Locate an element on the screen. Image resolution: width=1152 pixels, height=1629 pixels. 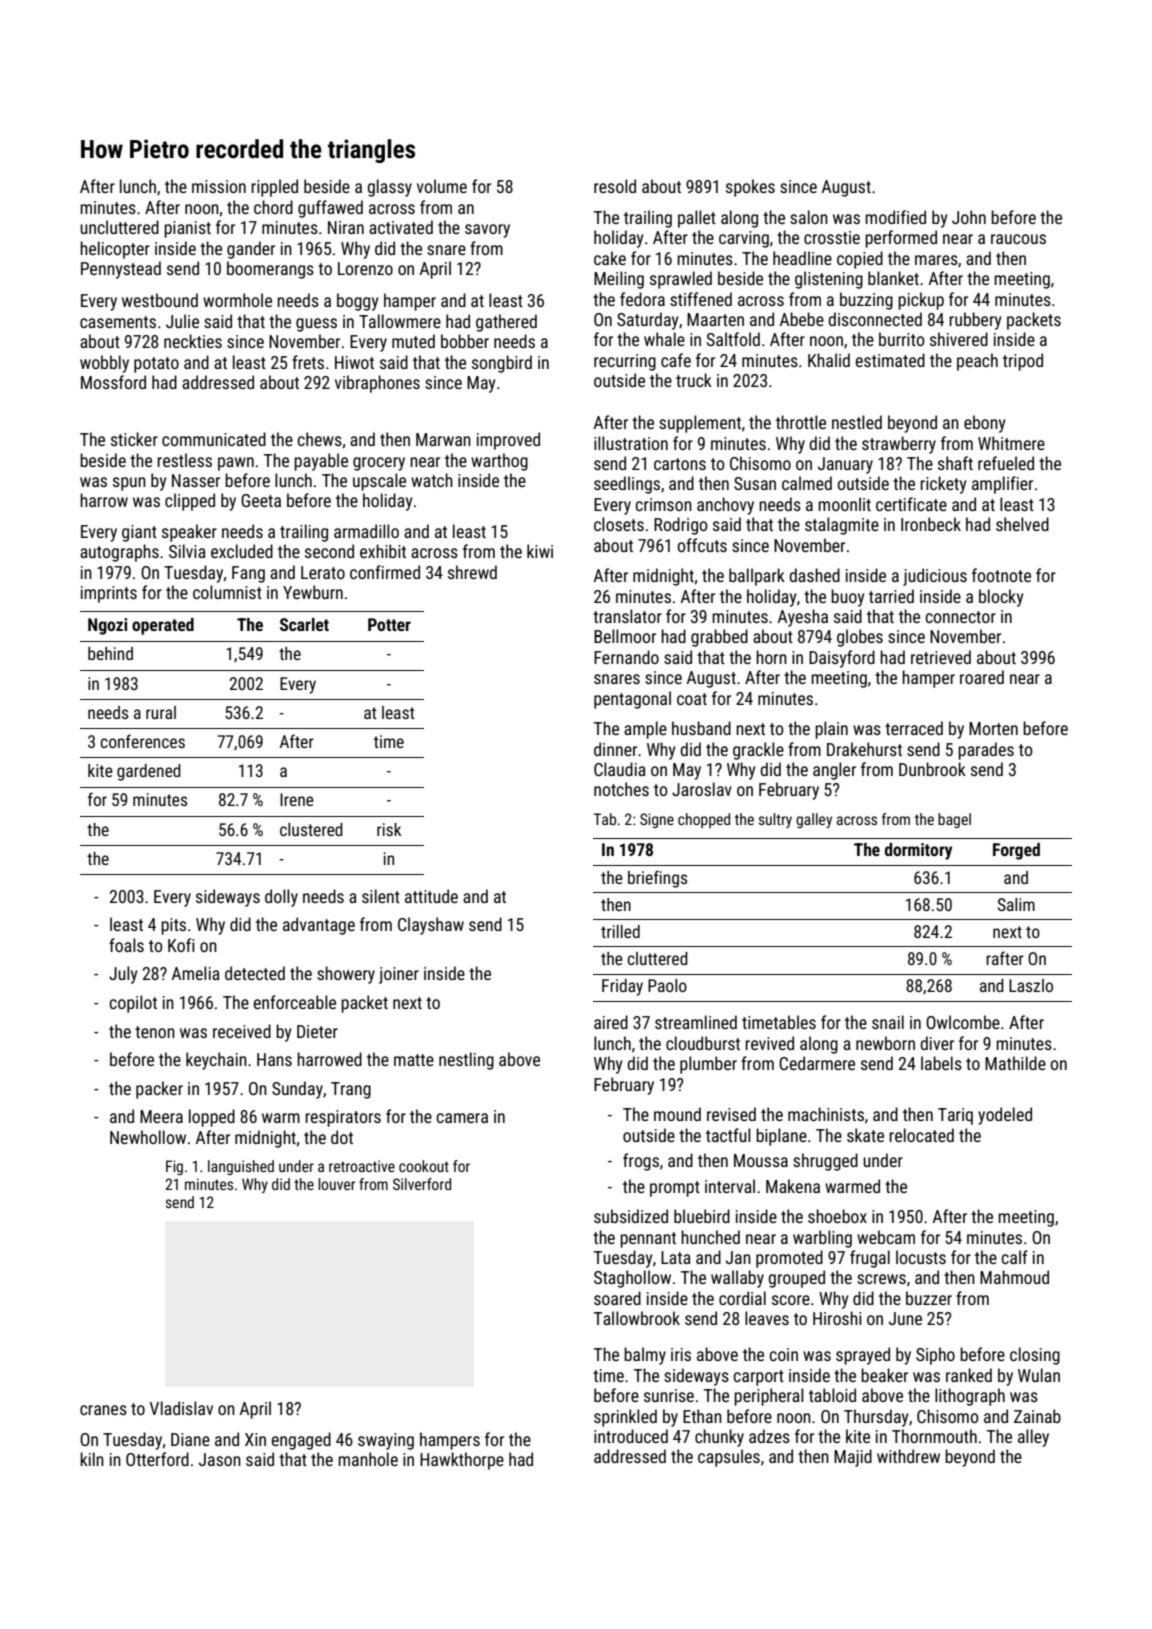
Niran is located at coordinates (346, 227).
